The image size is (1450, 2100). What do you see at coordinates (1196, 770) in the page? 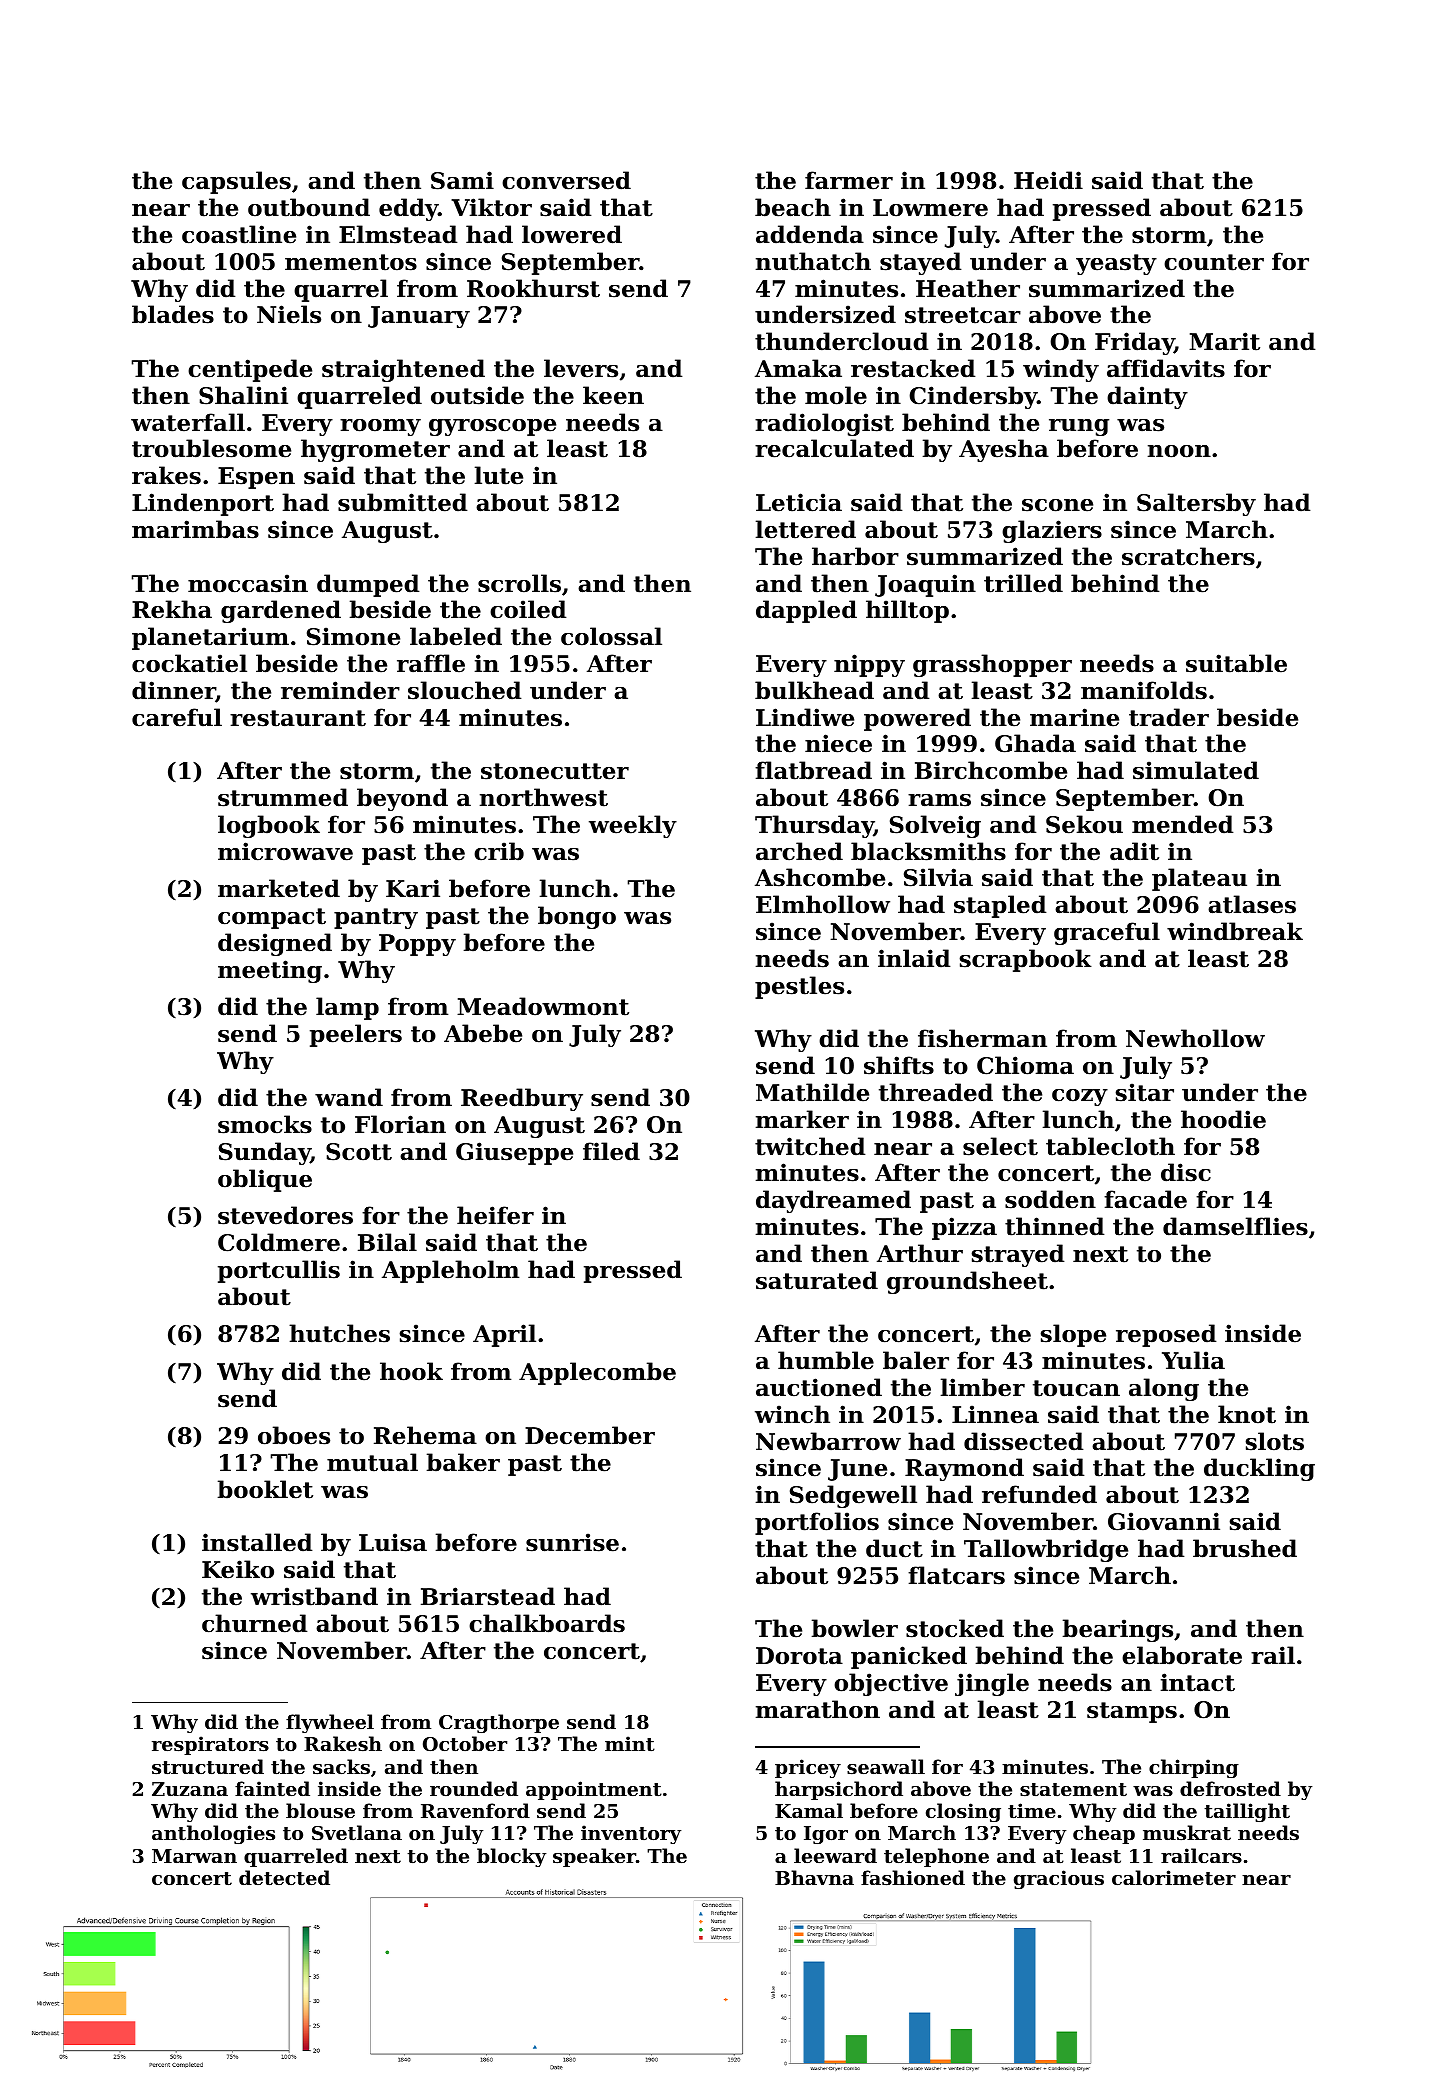
I see `simulated` at bounding box center [1196, 770].
